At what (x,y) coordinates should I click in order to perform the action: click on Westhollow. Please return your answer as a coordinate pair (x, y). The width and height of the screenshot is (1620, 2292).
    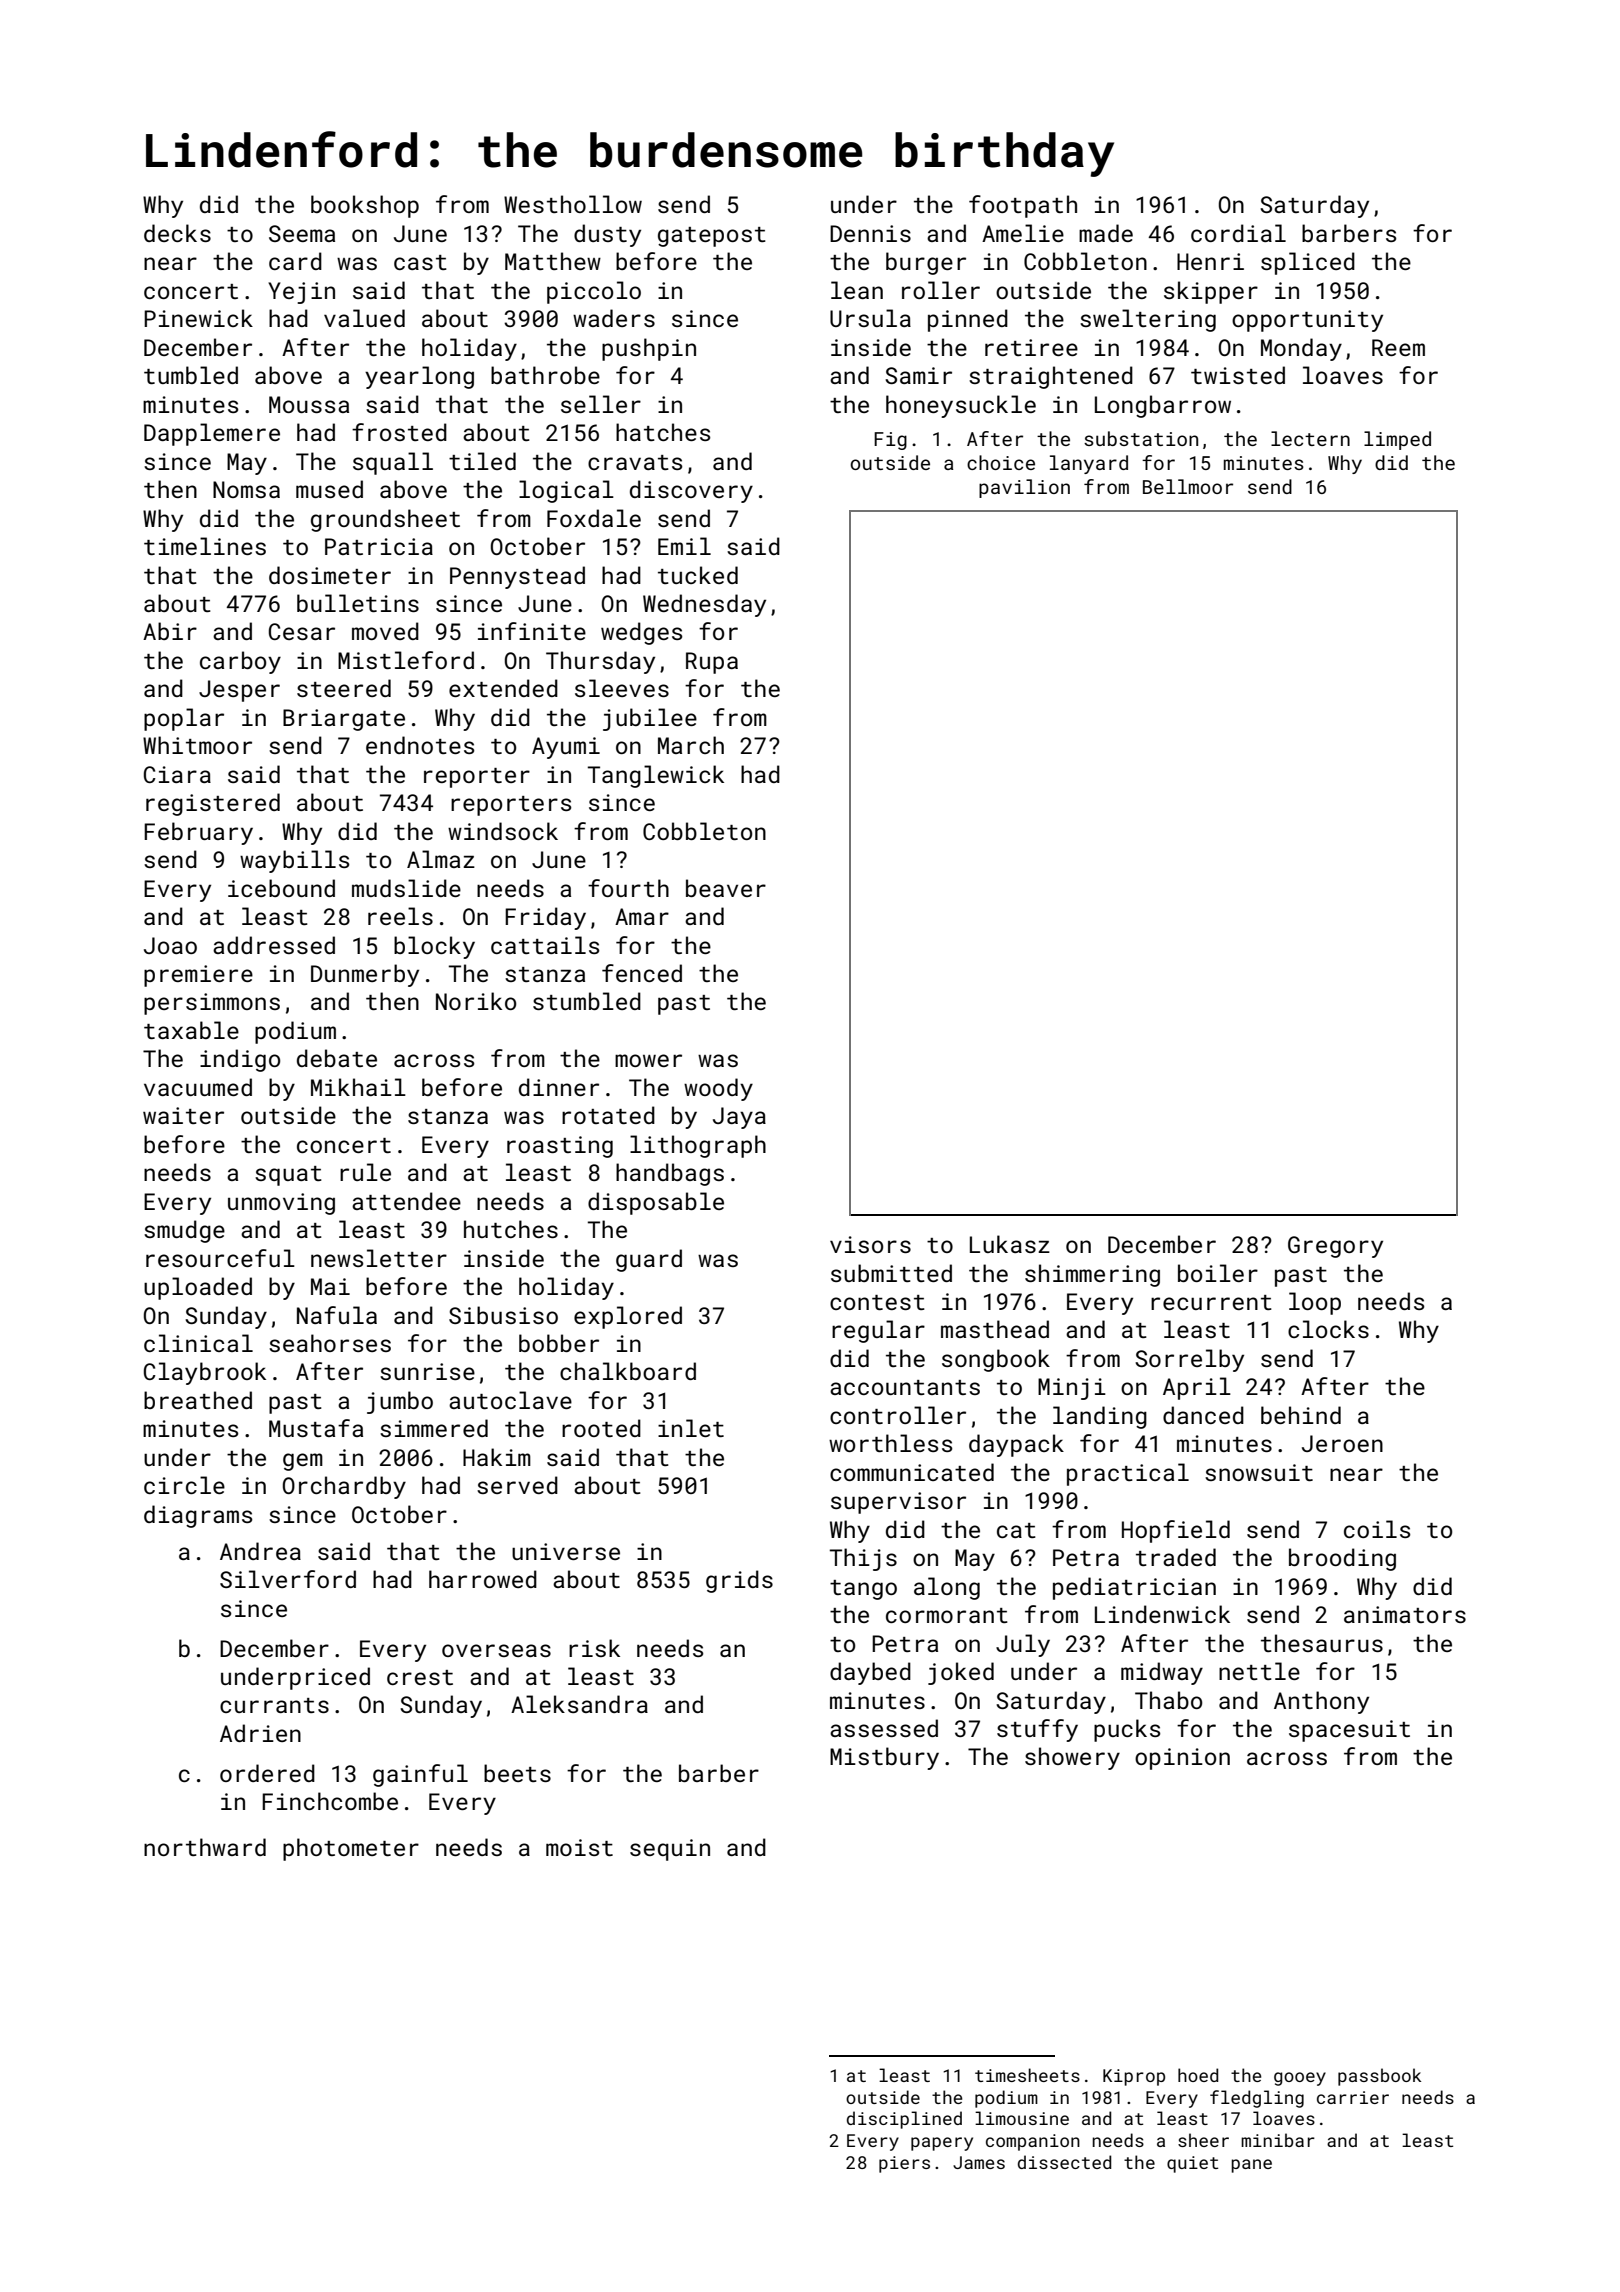
    Looking at the image, I should click on (573, 204).
